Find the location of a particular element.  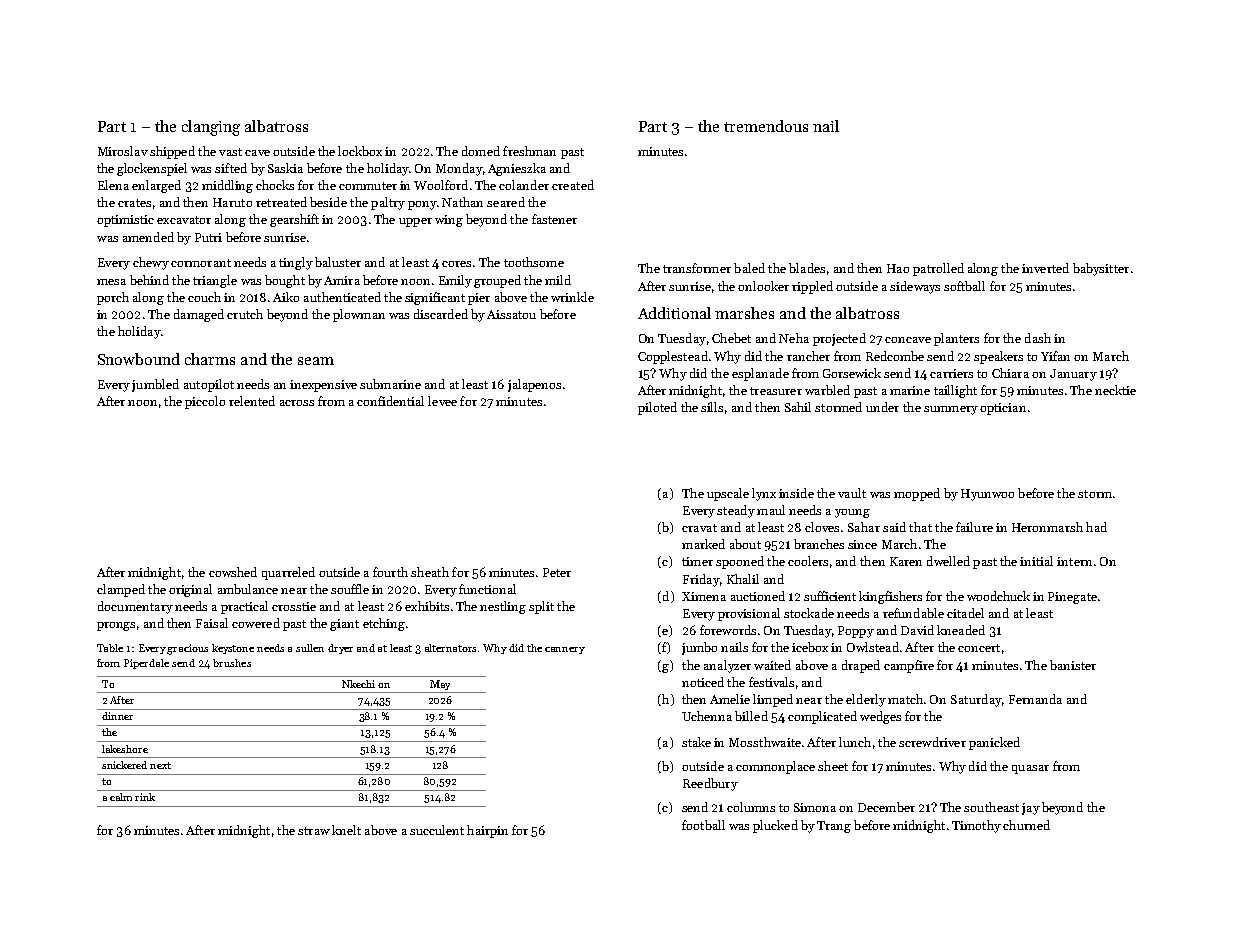

tremendous is located at coordinates (766, 126).
